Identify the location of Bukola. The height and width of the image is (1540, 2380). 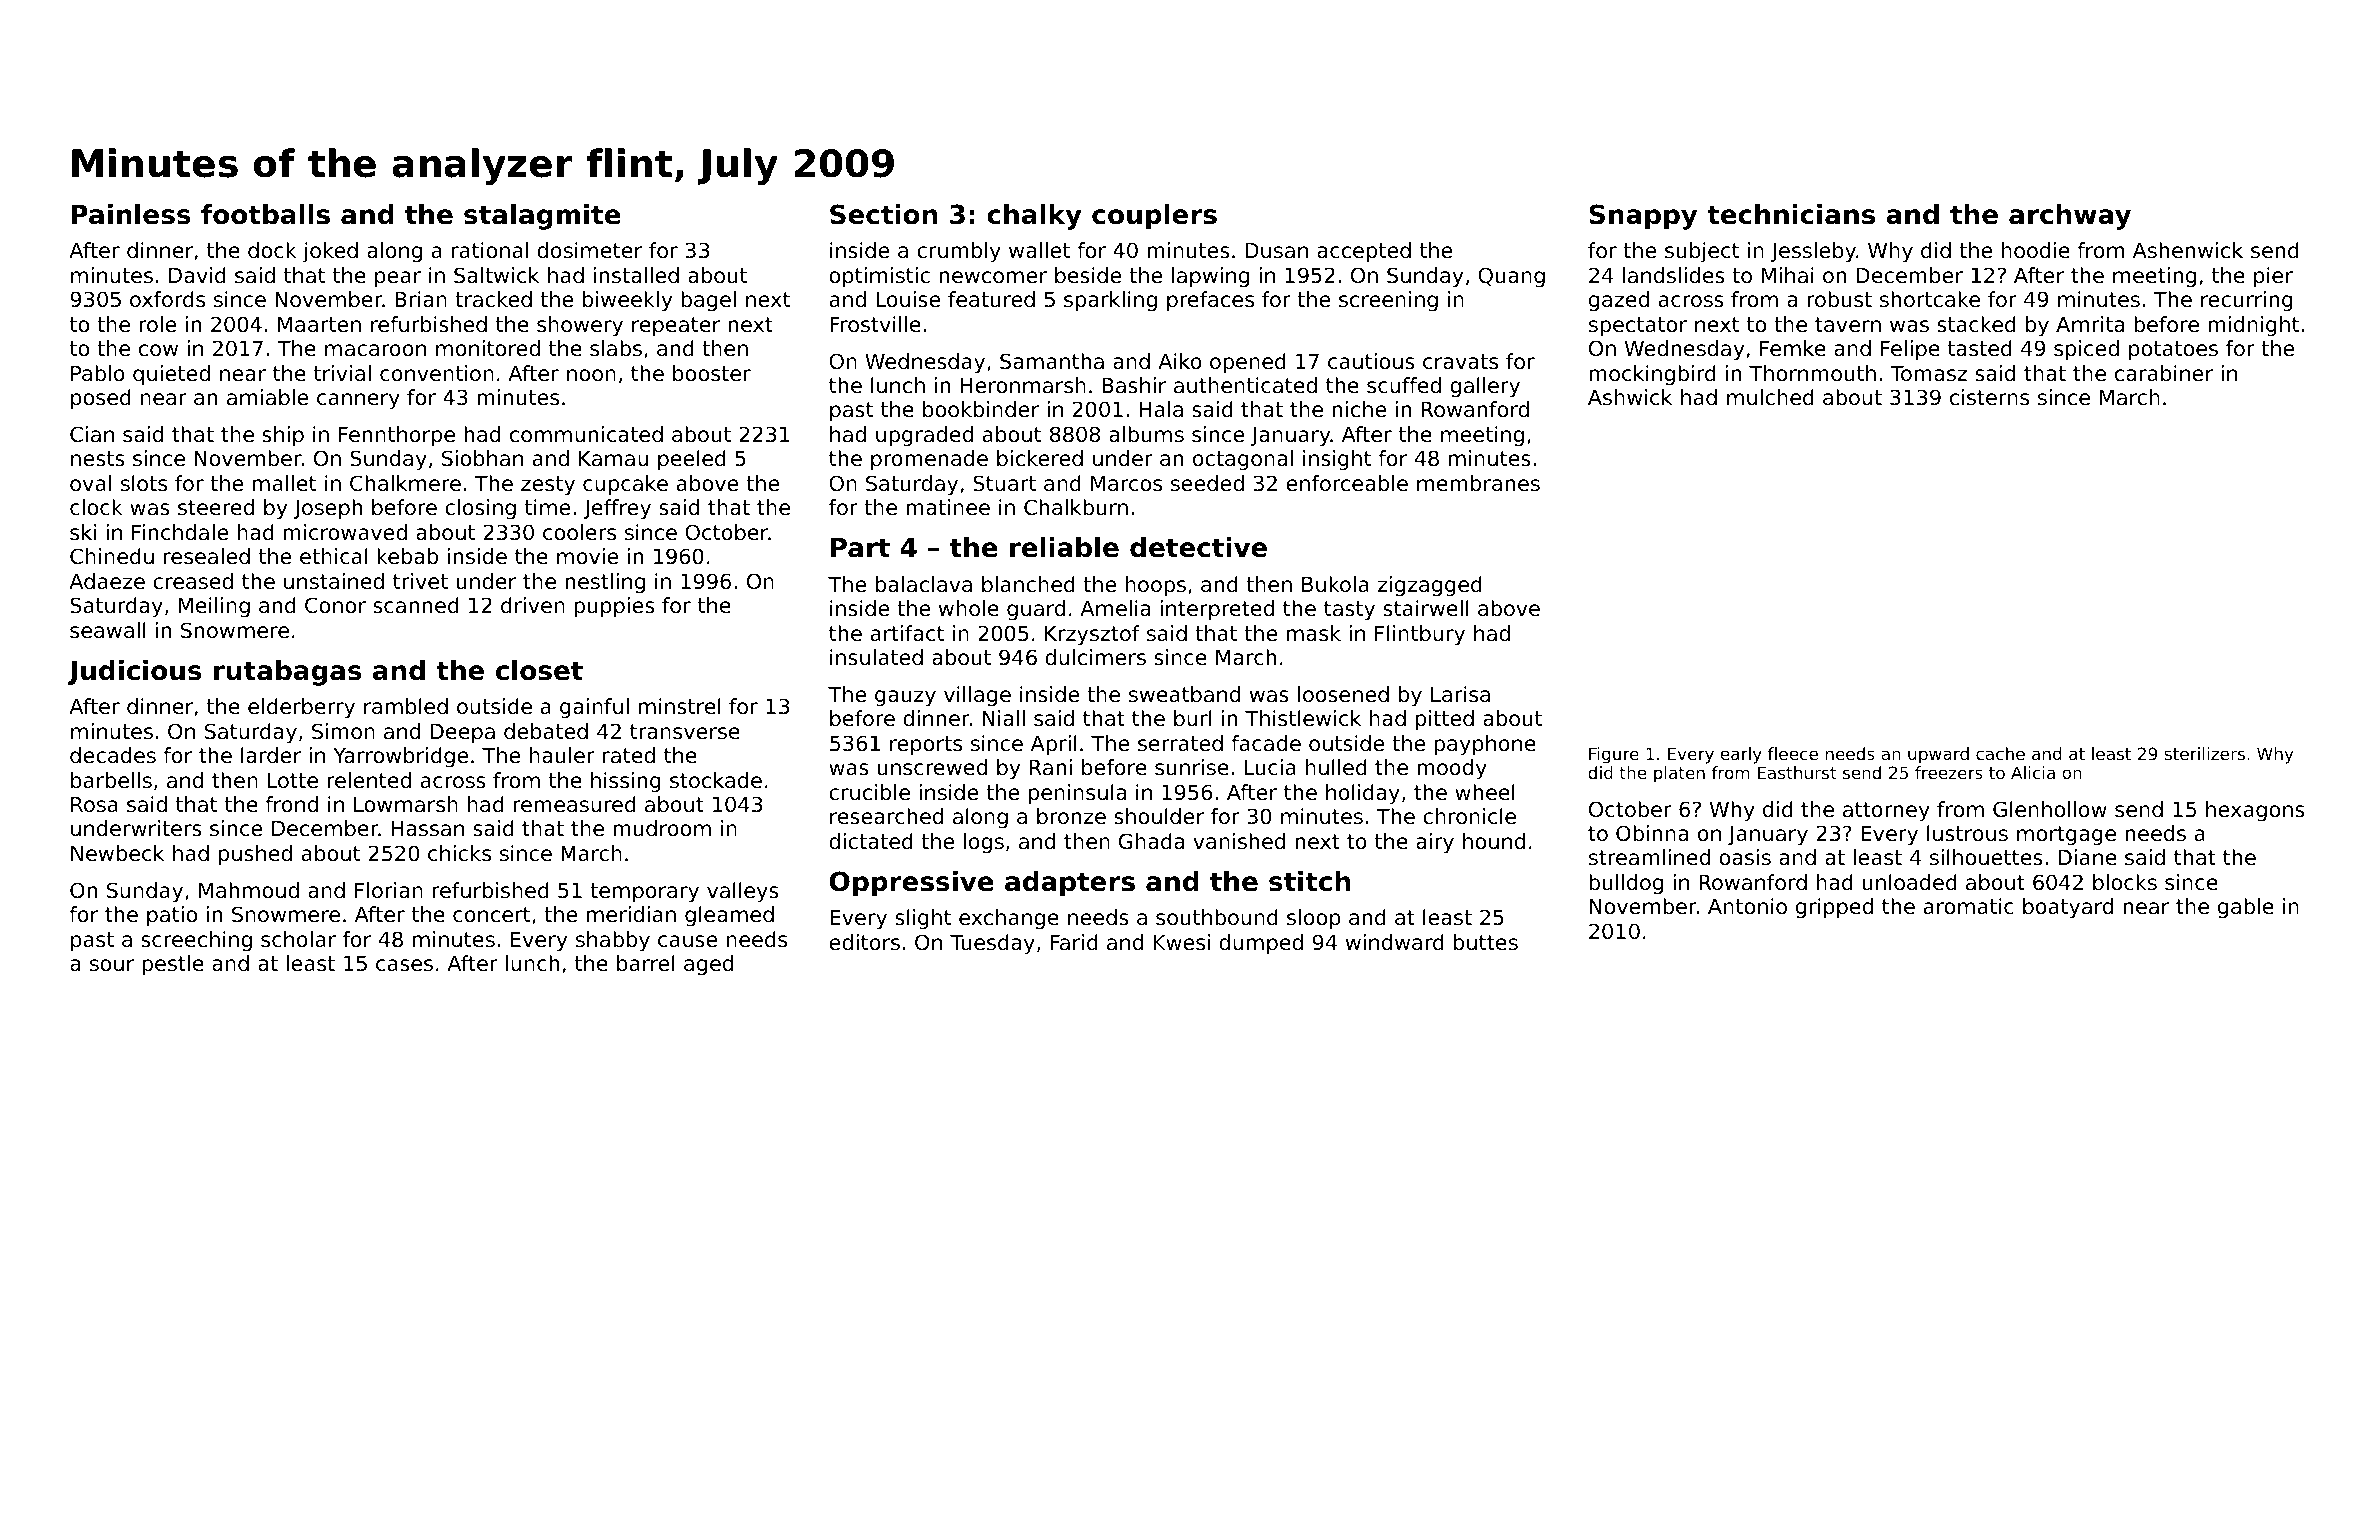
(1335, 584).
